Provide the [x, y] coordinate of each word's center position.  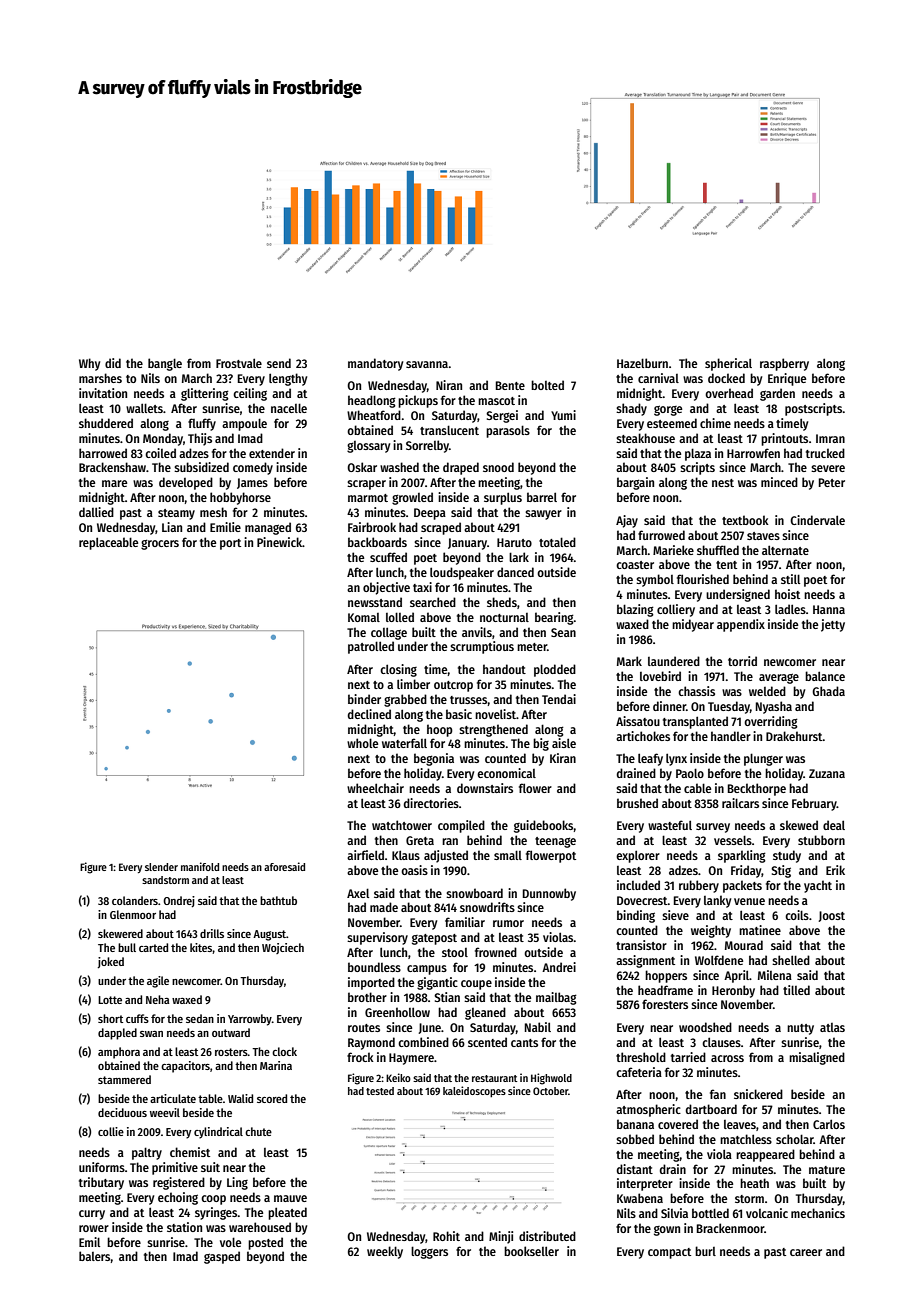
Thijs [200, 439]
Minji [501, 1237]
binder [364, 699]
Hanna [829, 609]
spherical [728, 364]
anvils [477, 632]
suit [210, 1167]
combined [423, 1042]
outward [231, 1032]
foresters [665, 1004]
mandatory [375, 364]
